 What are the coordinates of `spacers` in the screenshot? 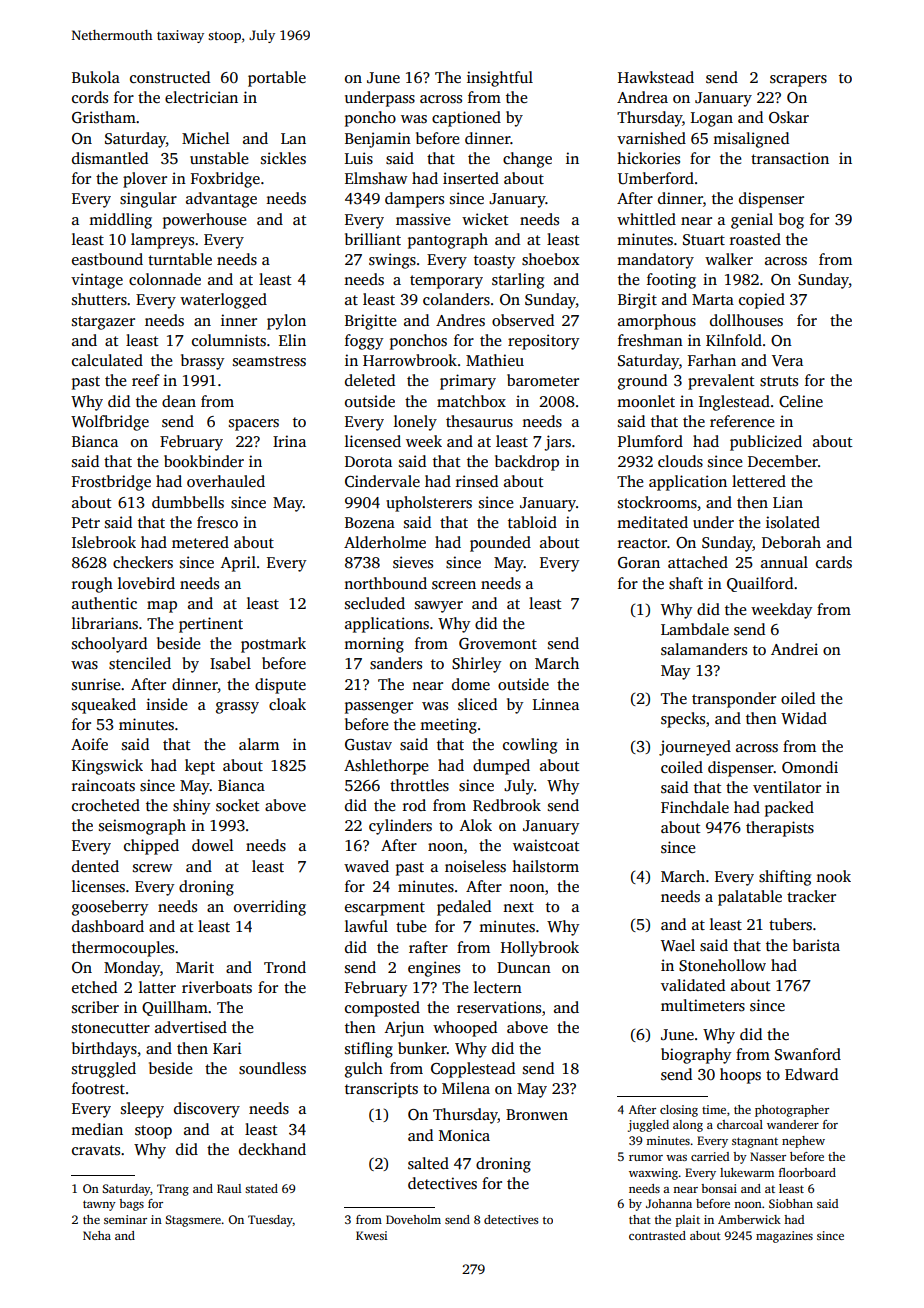 It's located at (254, 425).
